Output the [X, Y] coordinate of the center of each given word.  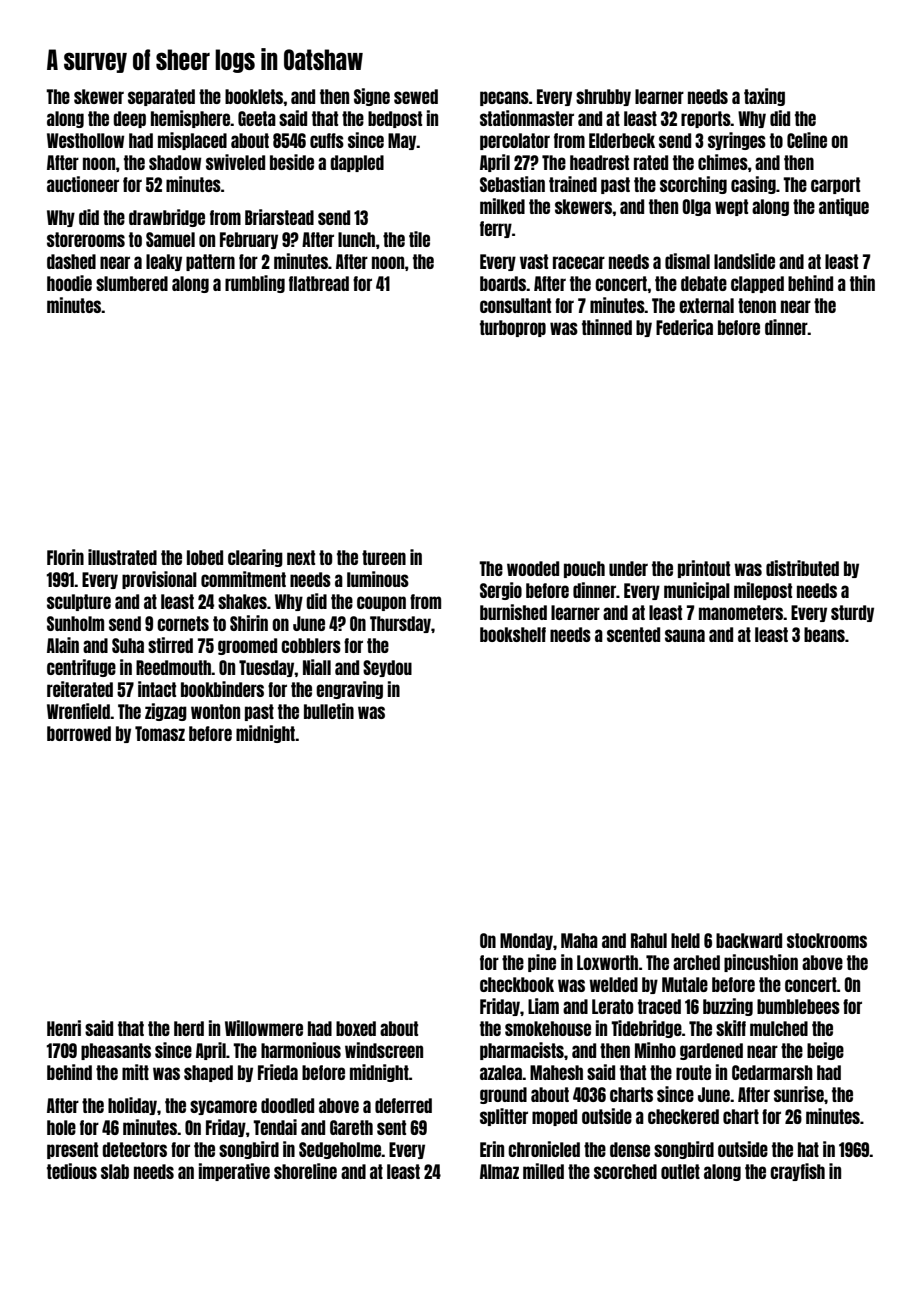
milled [543, 1171]
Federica [684, 327]
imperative [234, 1172]
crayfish [797, 1172]
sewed [416, 96]
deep [129, 119]
